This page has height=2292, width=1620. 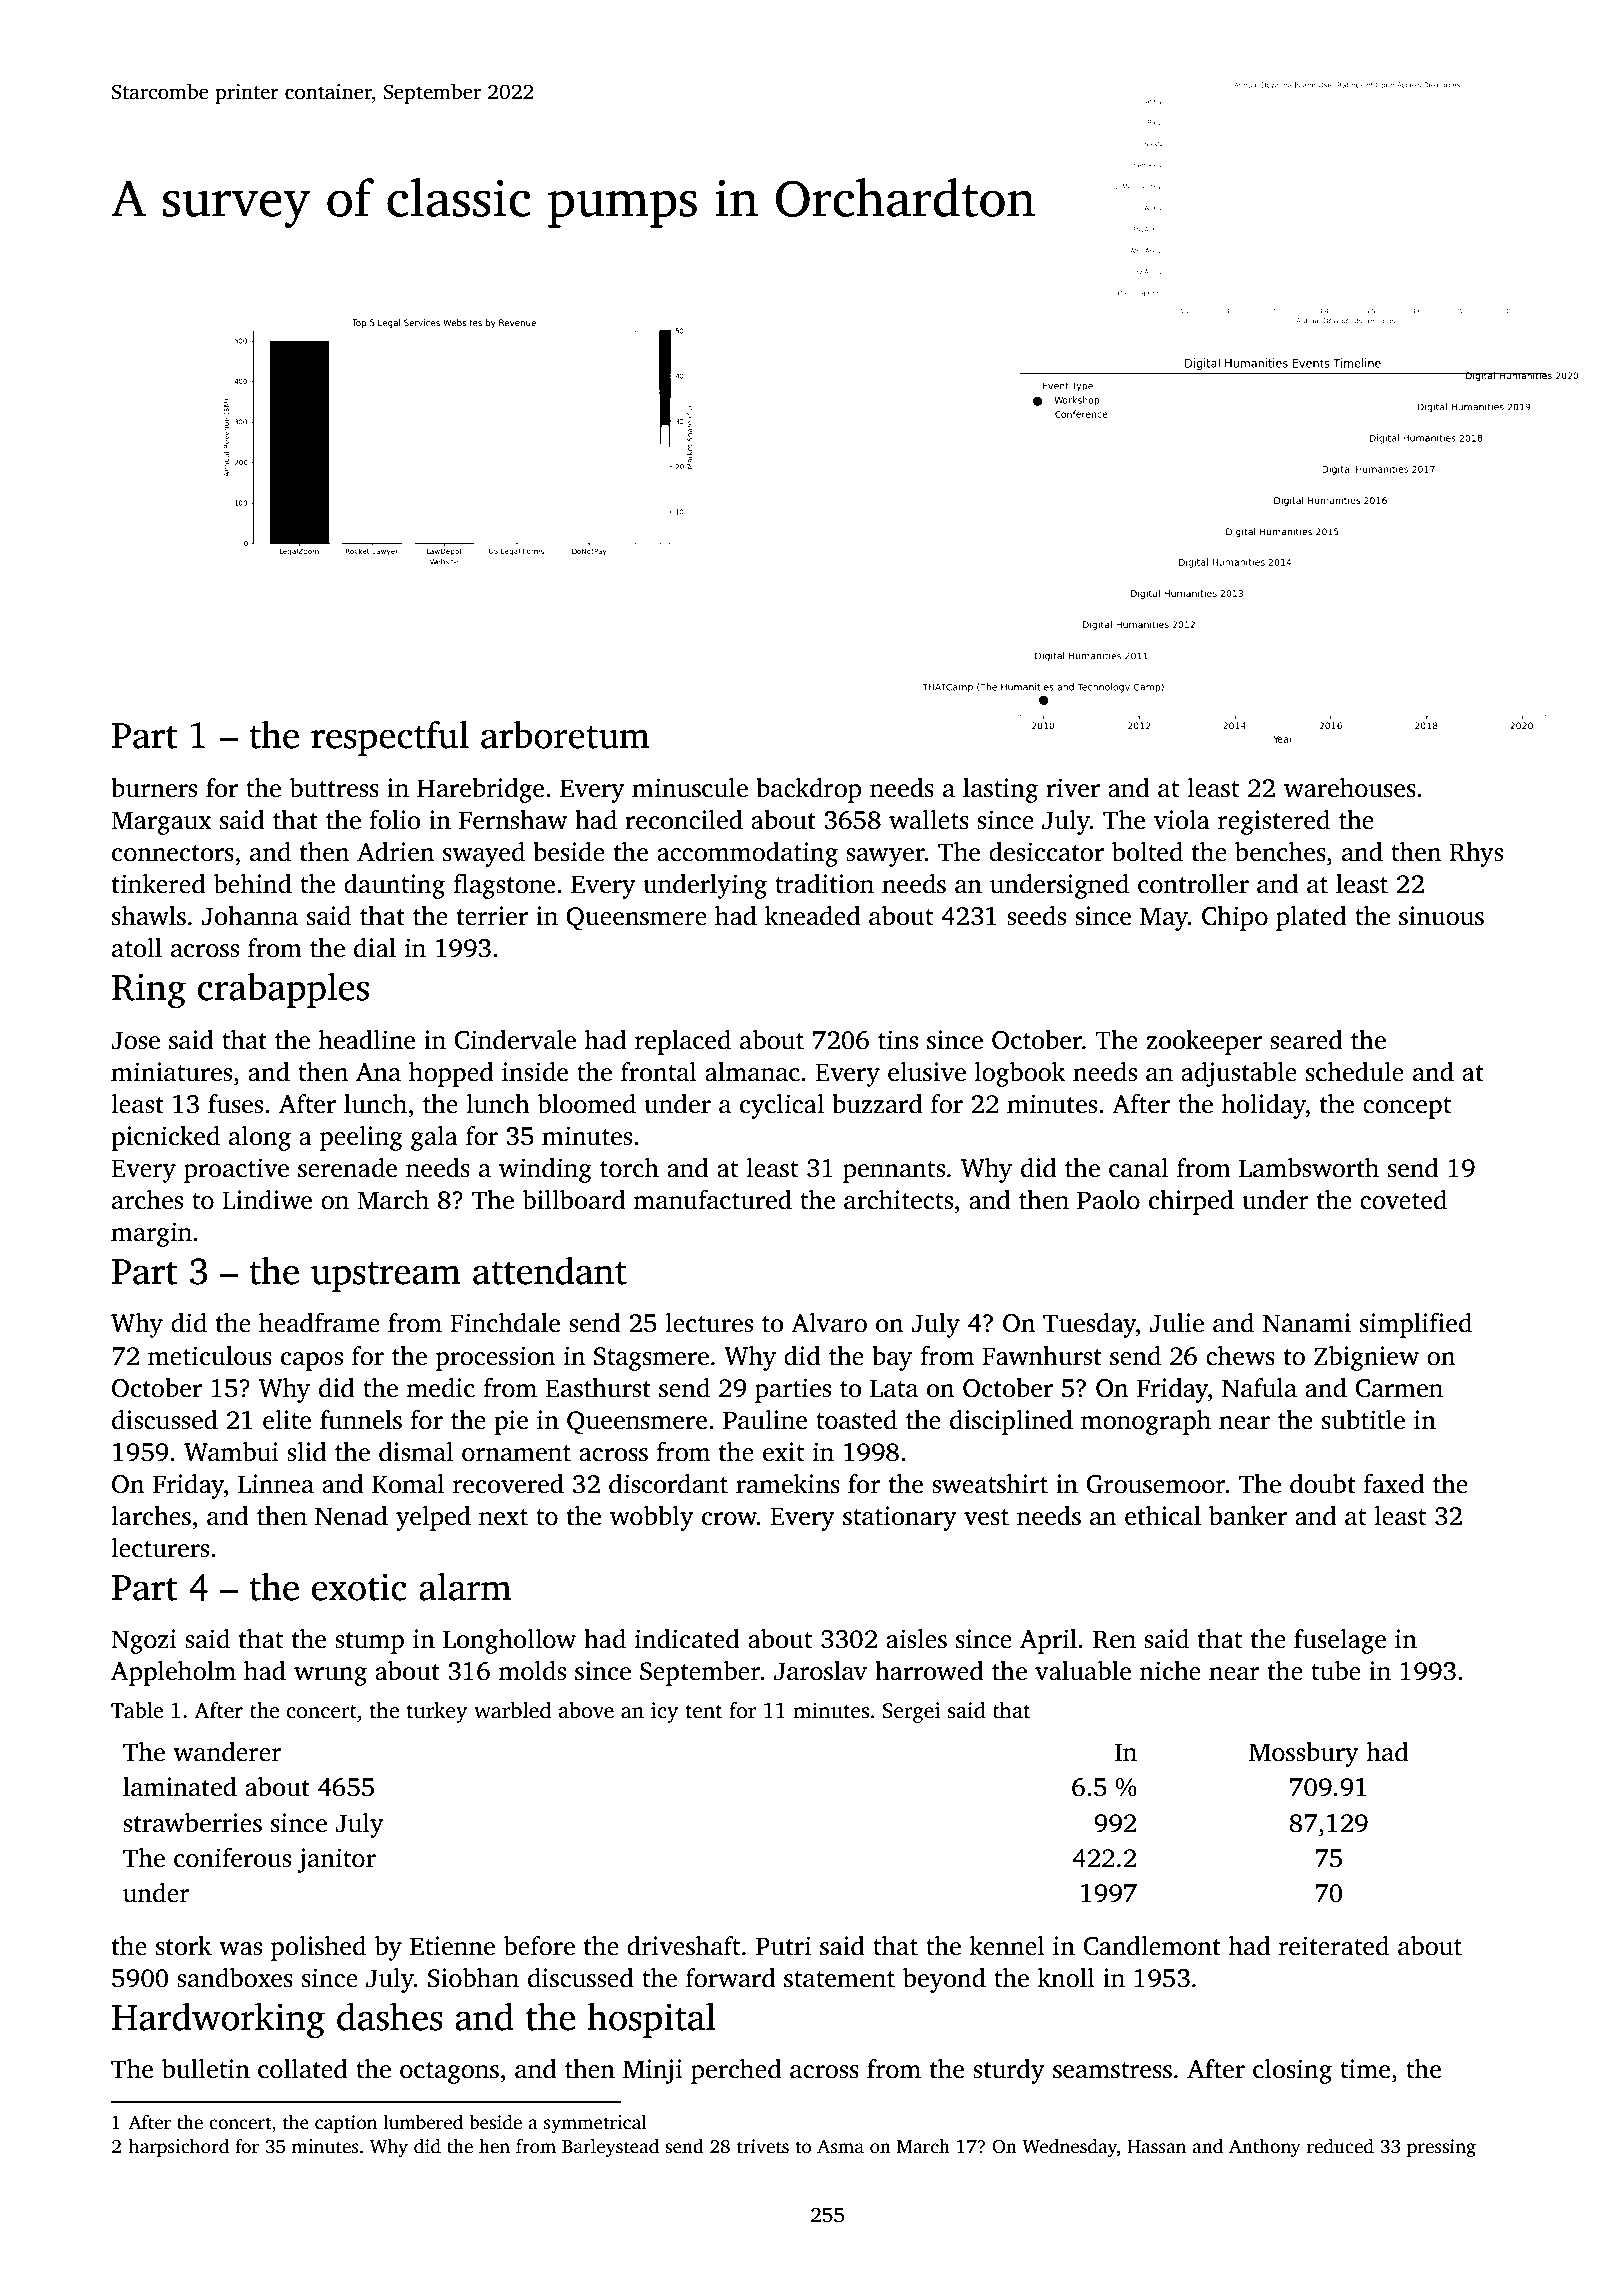 I want to click on tinkered, so click(x=159, y=884).
